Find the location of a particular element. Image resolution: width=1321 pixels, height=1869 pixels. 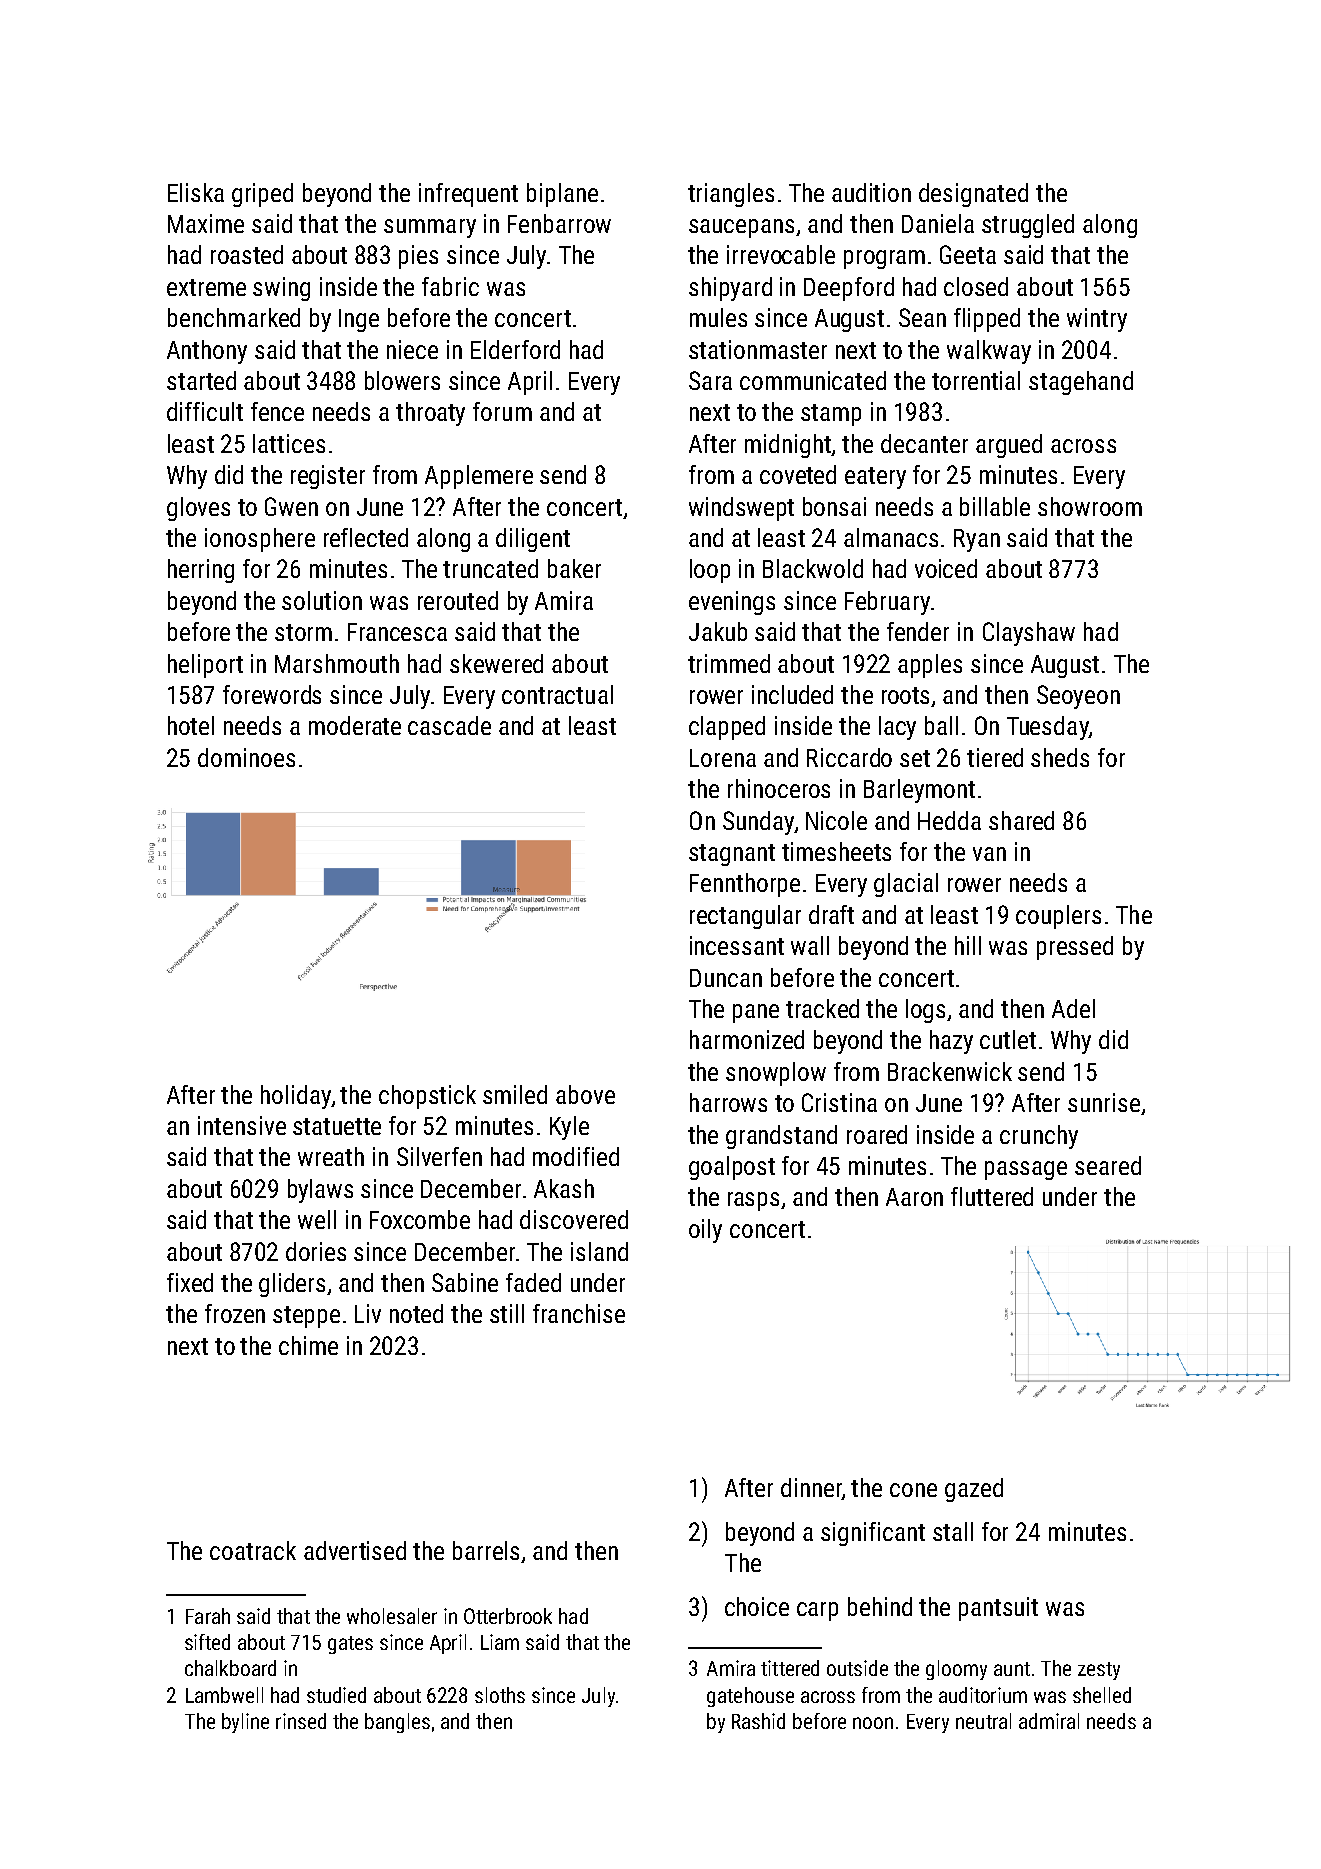

holiday is located at coordinates (296, 1097).
